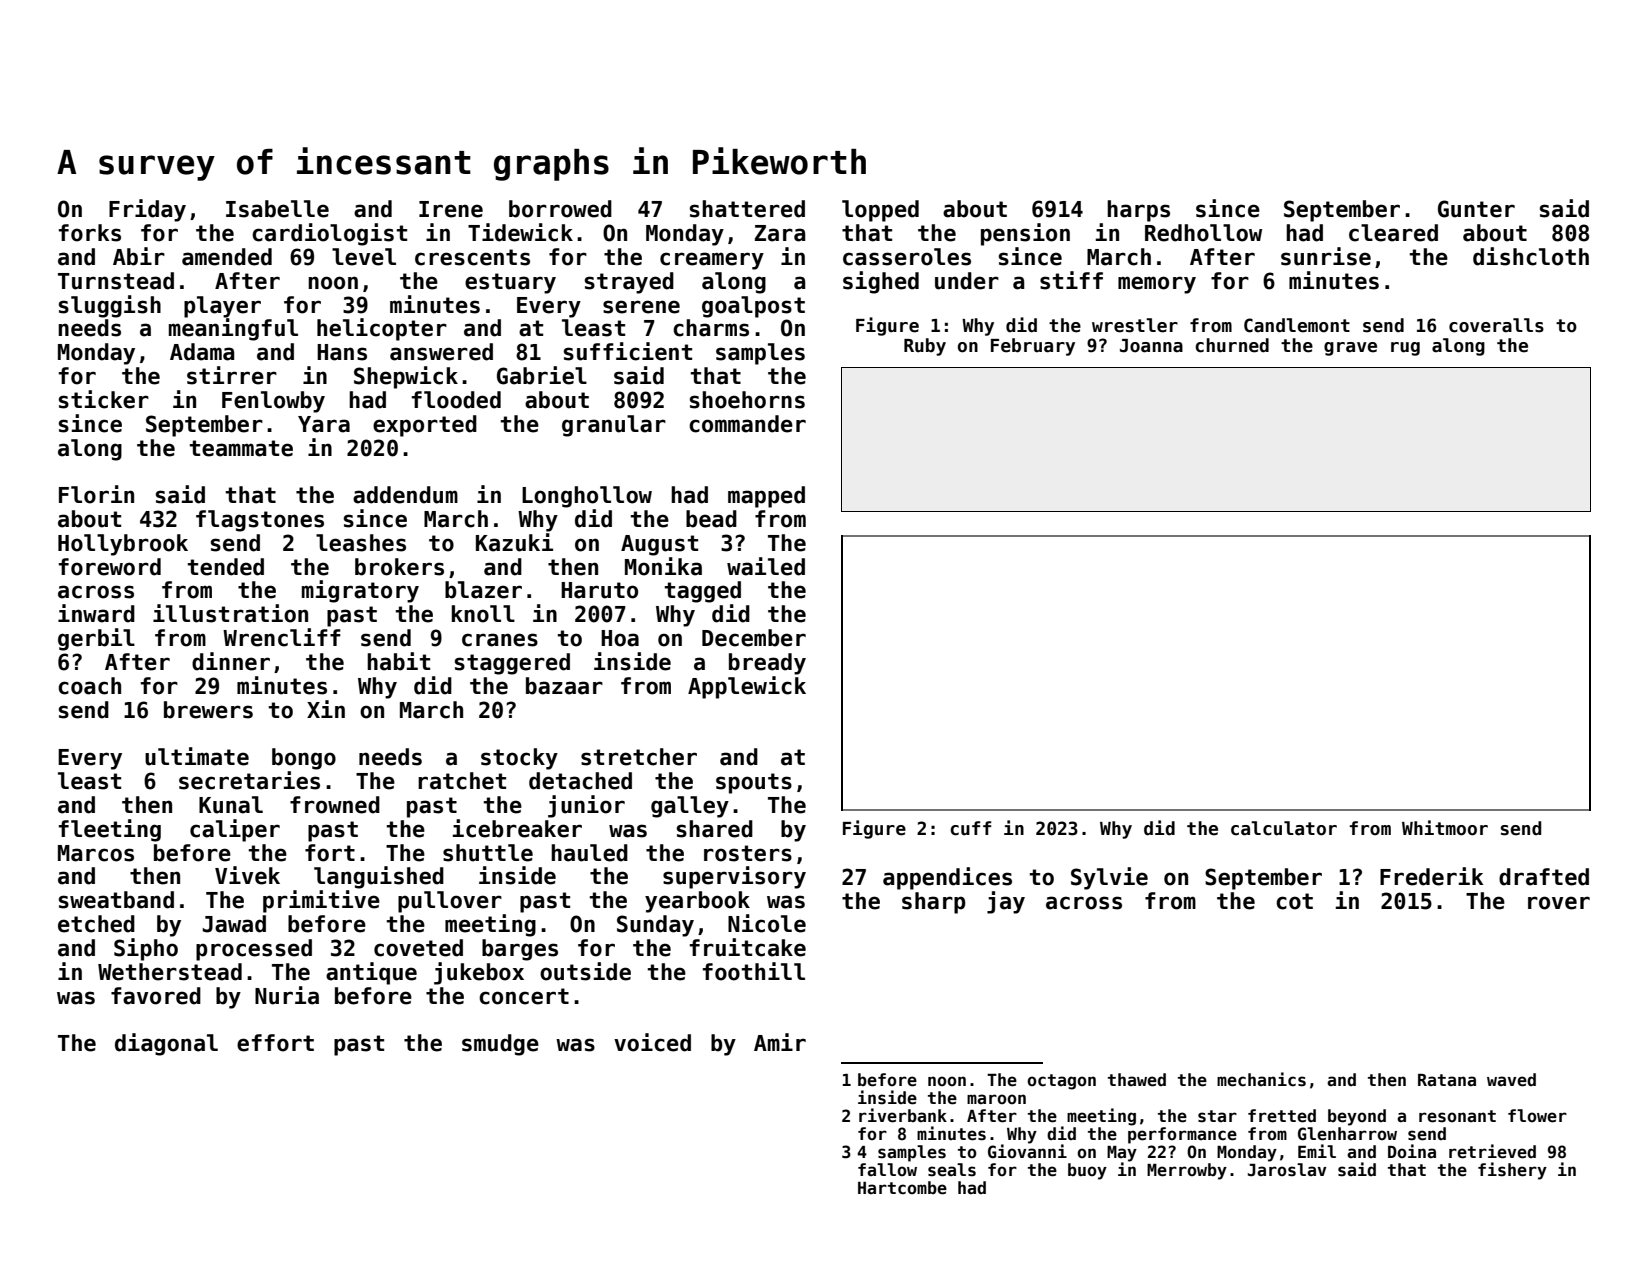  What do you see at coordinates (970, 828) in the screenshot?
I see `cuff` at bounding box center [970, 828].
